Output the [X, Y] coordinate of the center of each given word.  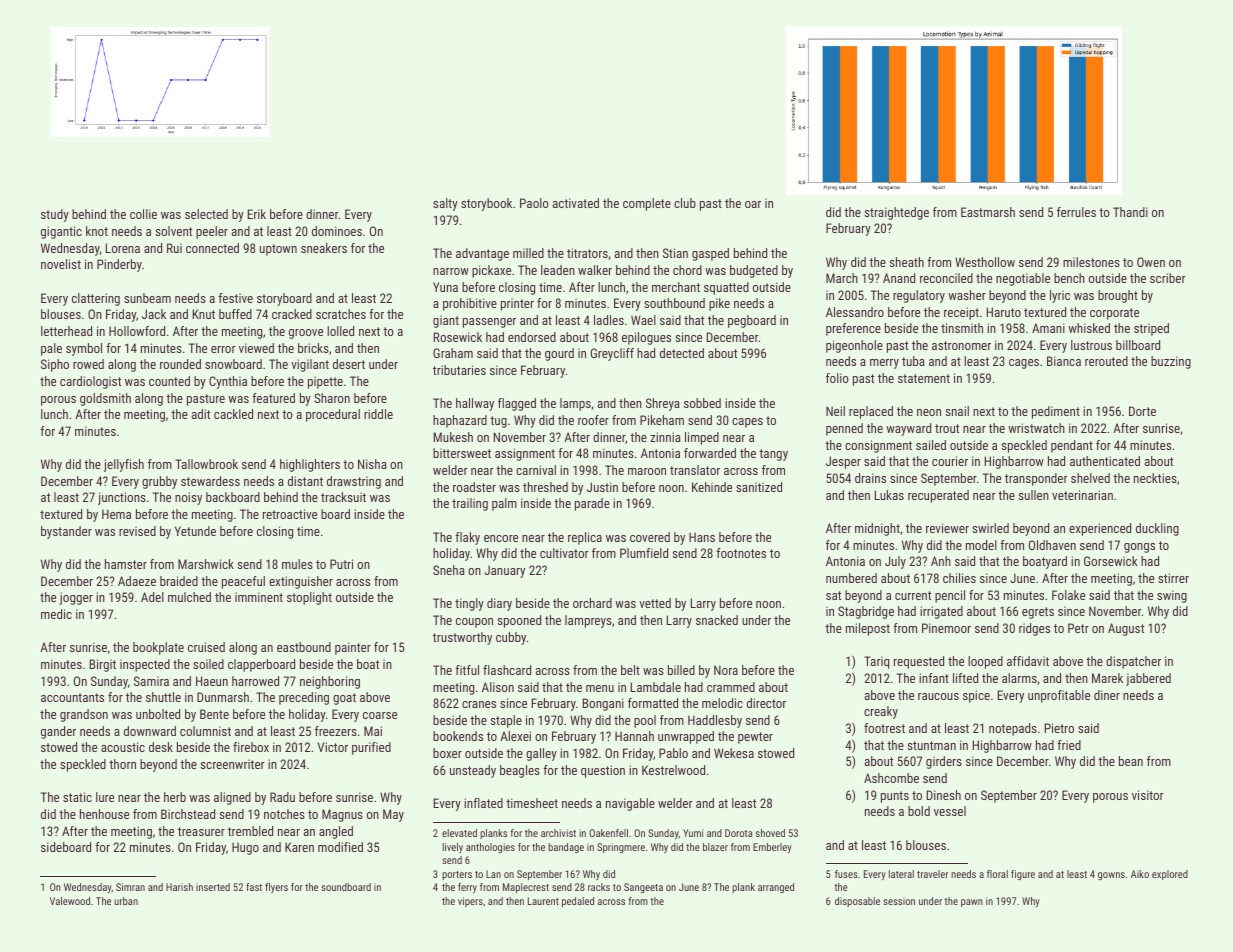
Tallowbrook [206, 464]
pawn [972, 903]
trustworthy [462, 638]
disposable [857, 902]
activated [576, 203]
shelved [1090, 478]
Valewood [70, 901]
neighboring [330, 682]
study [55, 215]
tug [498, 422]
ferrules [1076, 212]
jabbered [1148, 679]
